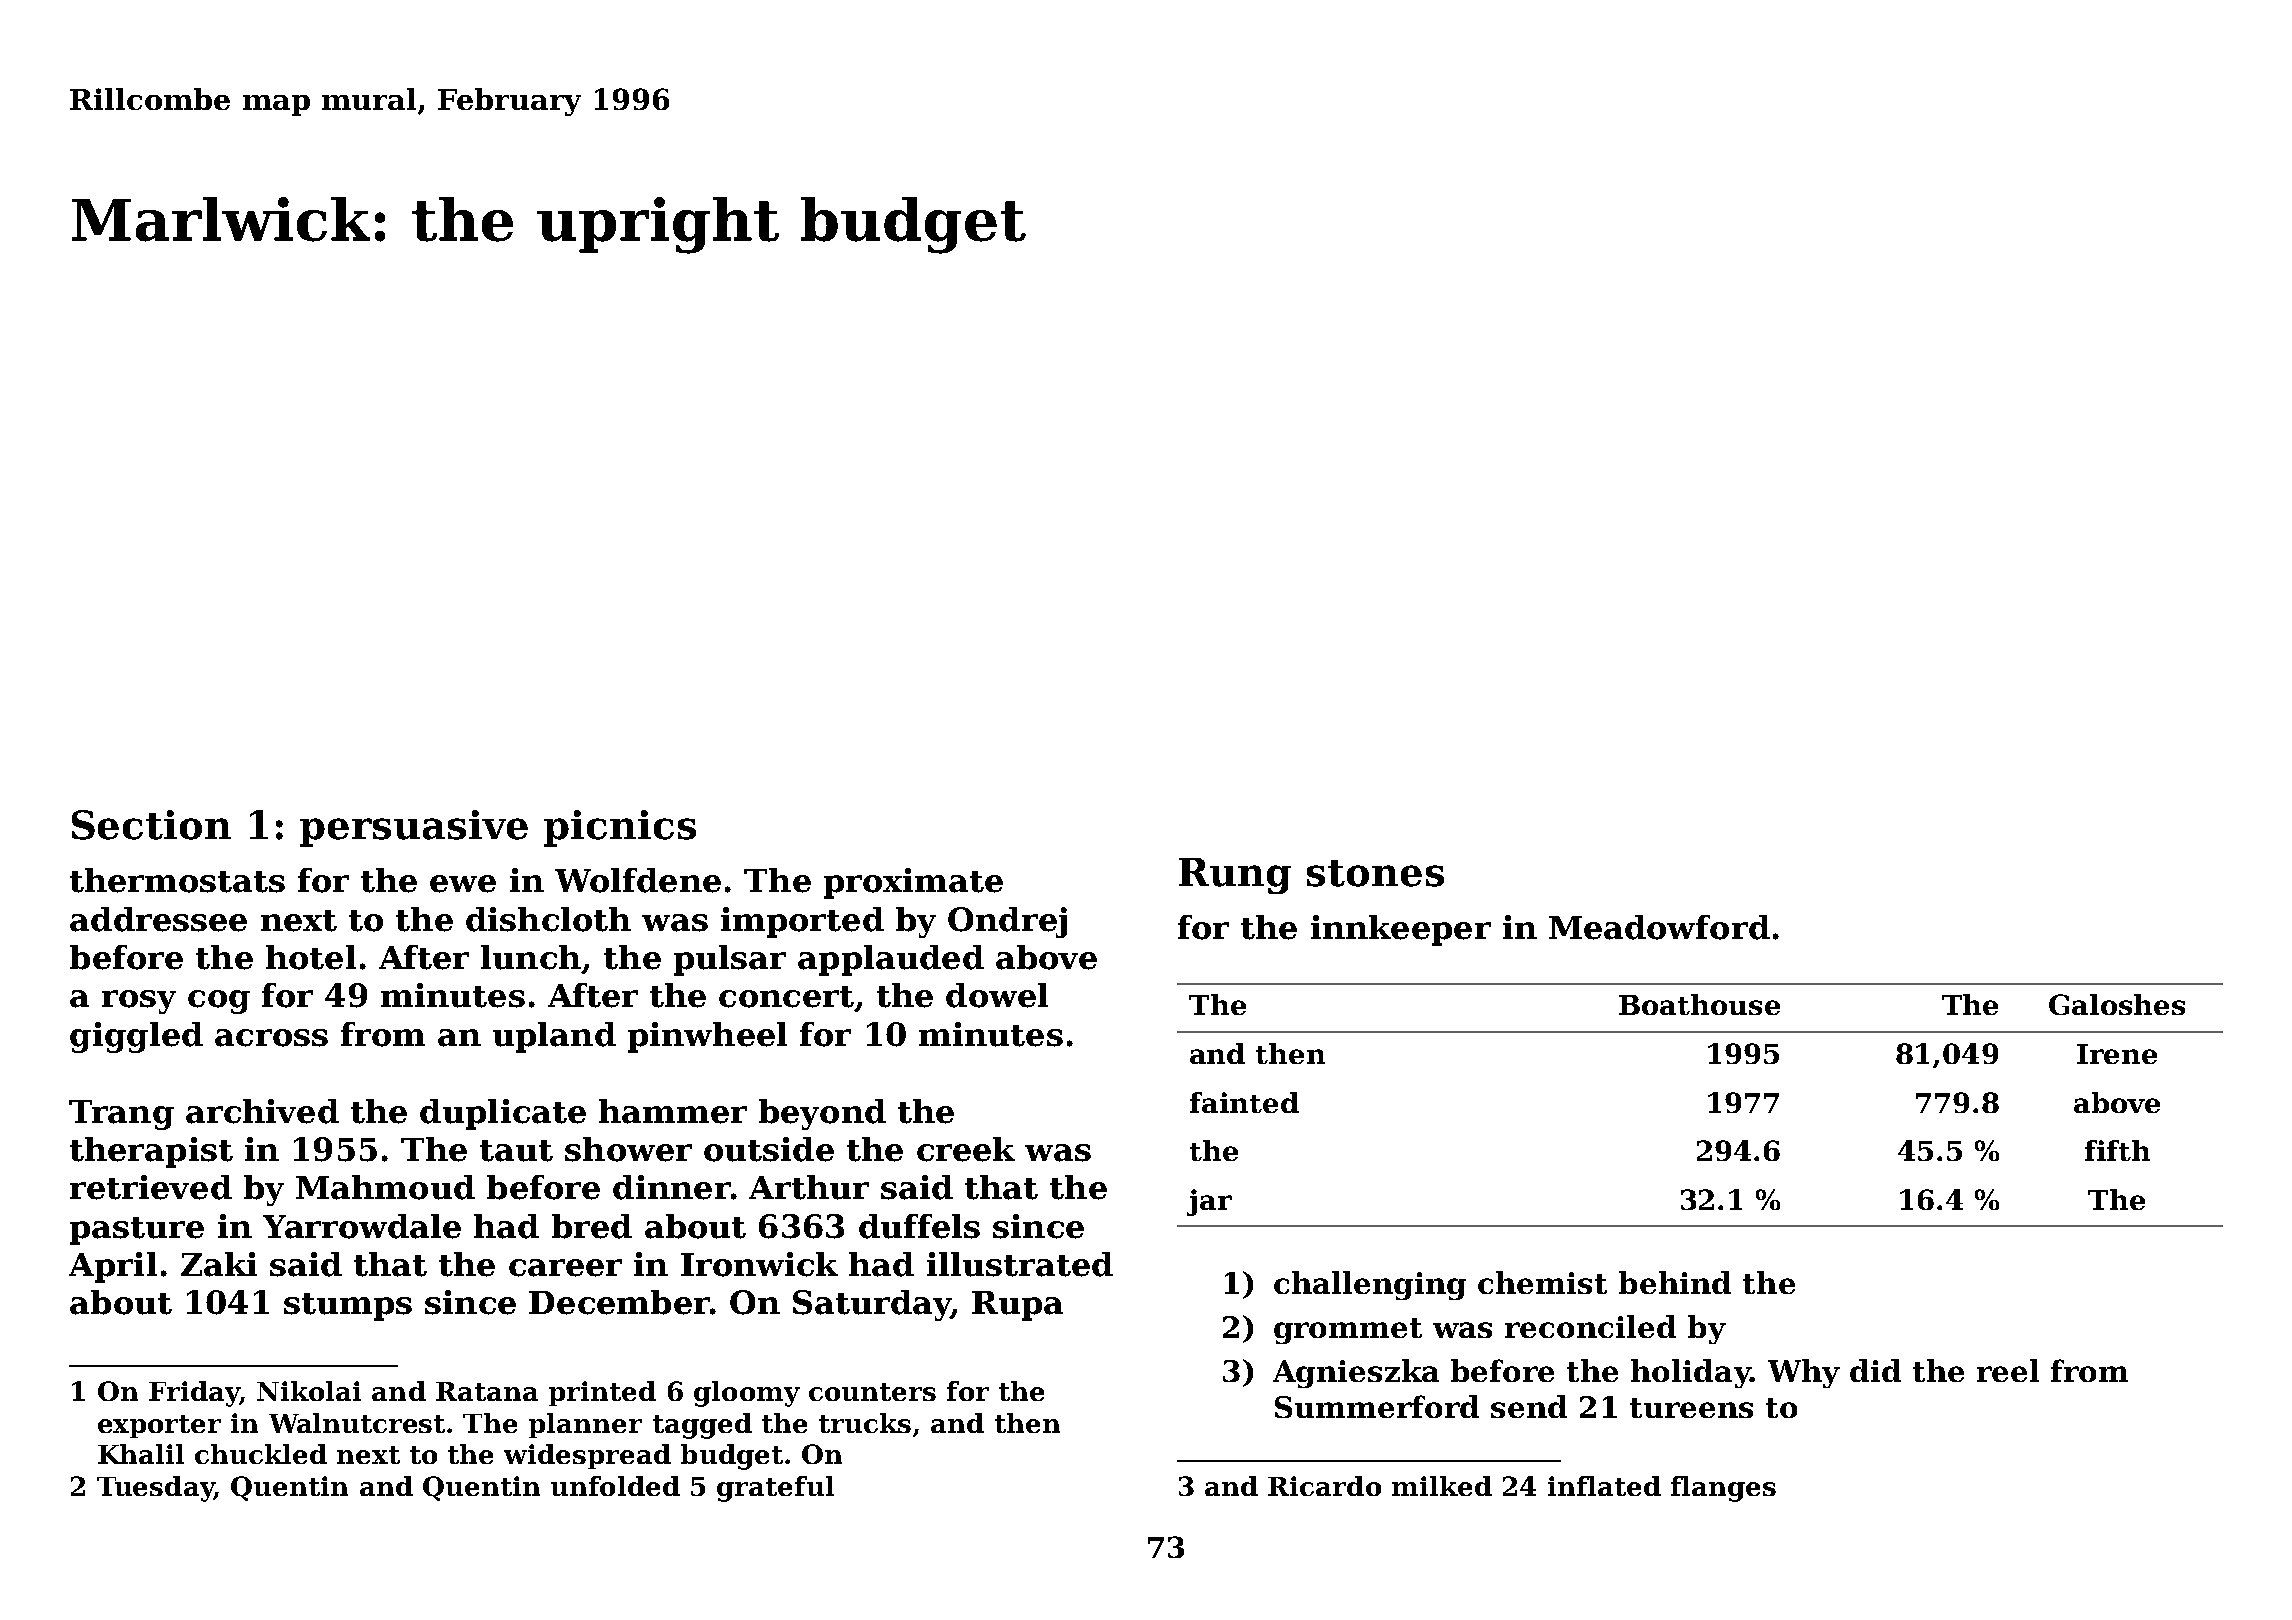 Image resolution: width=2292 pixels, height=1620 pixels. I want to click on Meadowford, so click(1659, 927).
